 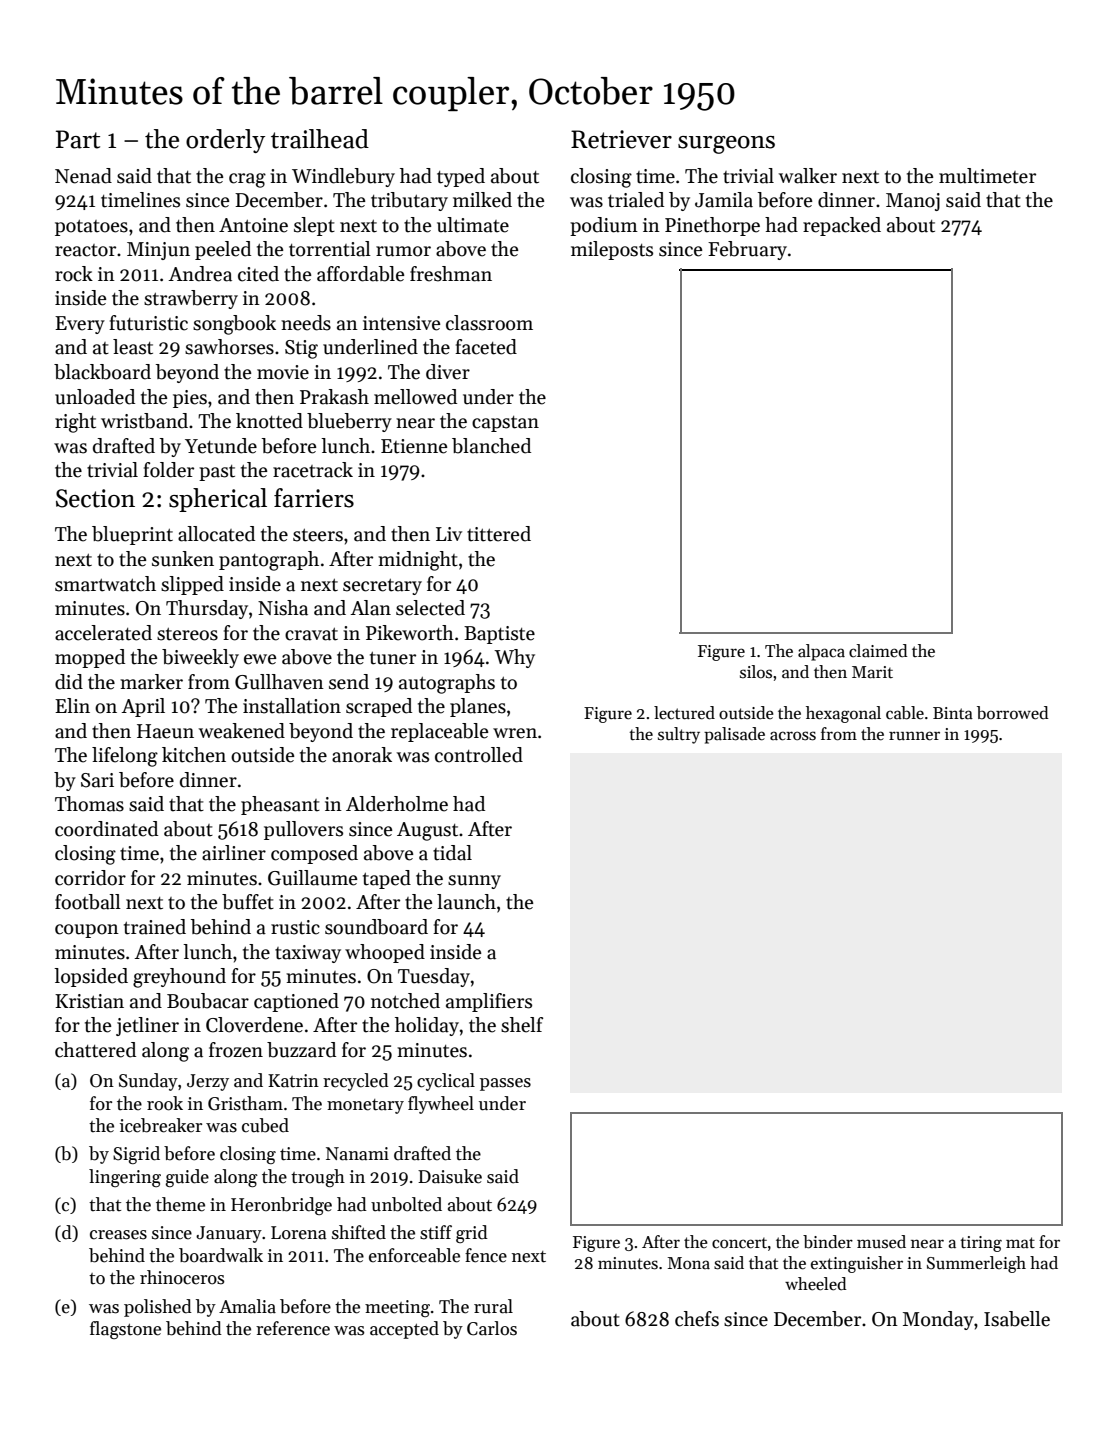 What do you see at coordinates (684, 713) in the document?
I see `lectured` at bounding box center [684, 713].
